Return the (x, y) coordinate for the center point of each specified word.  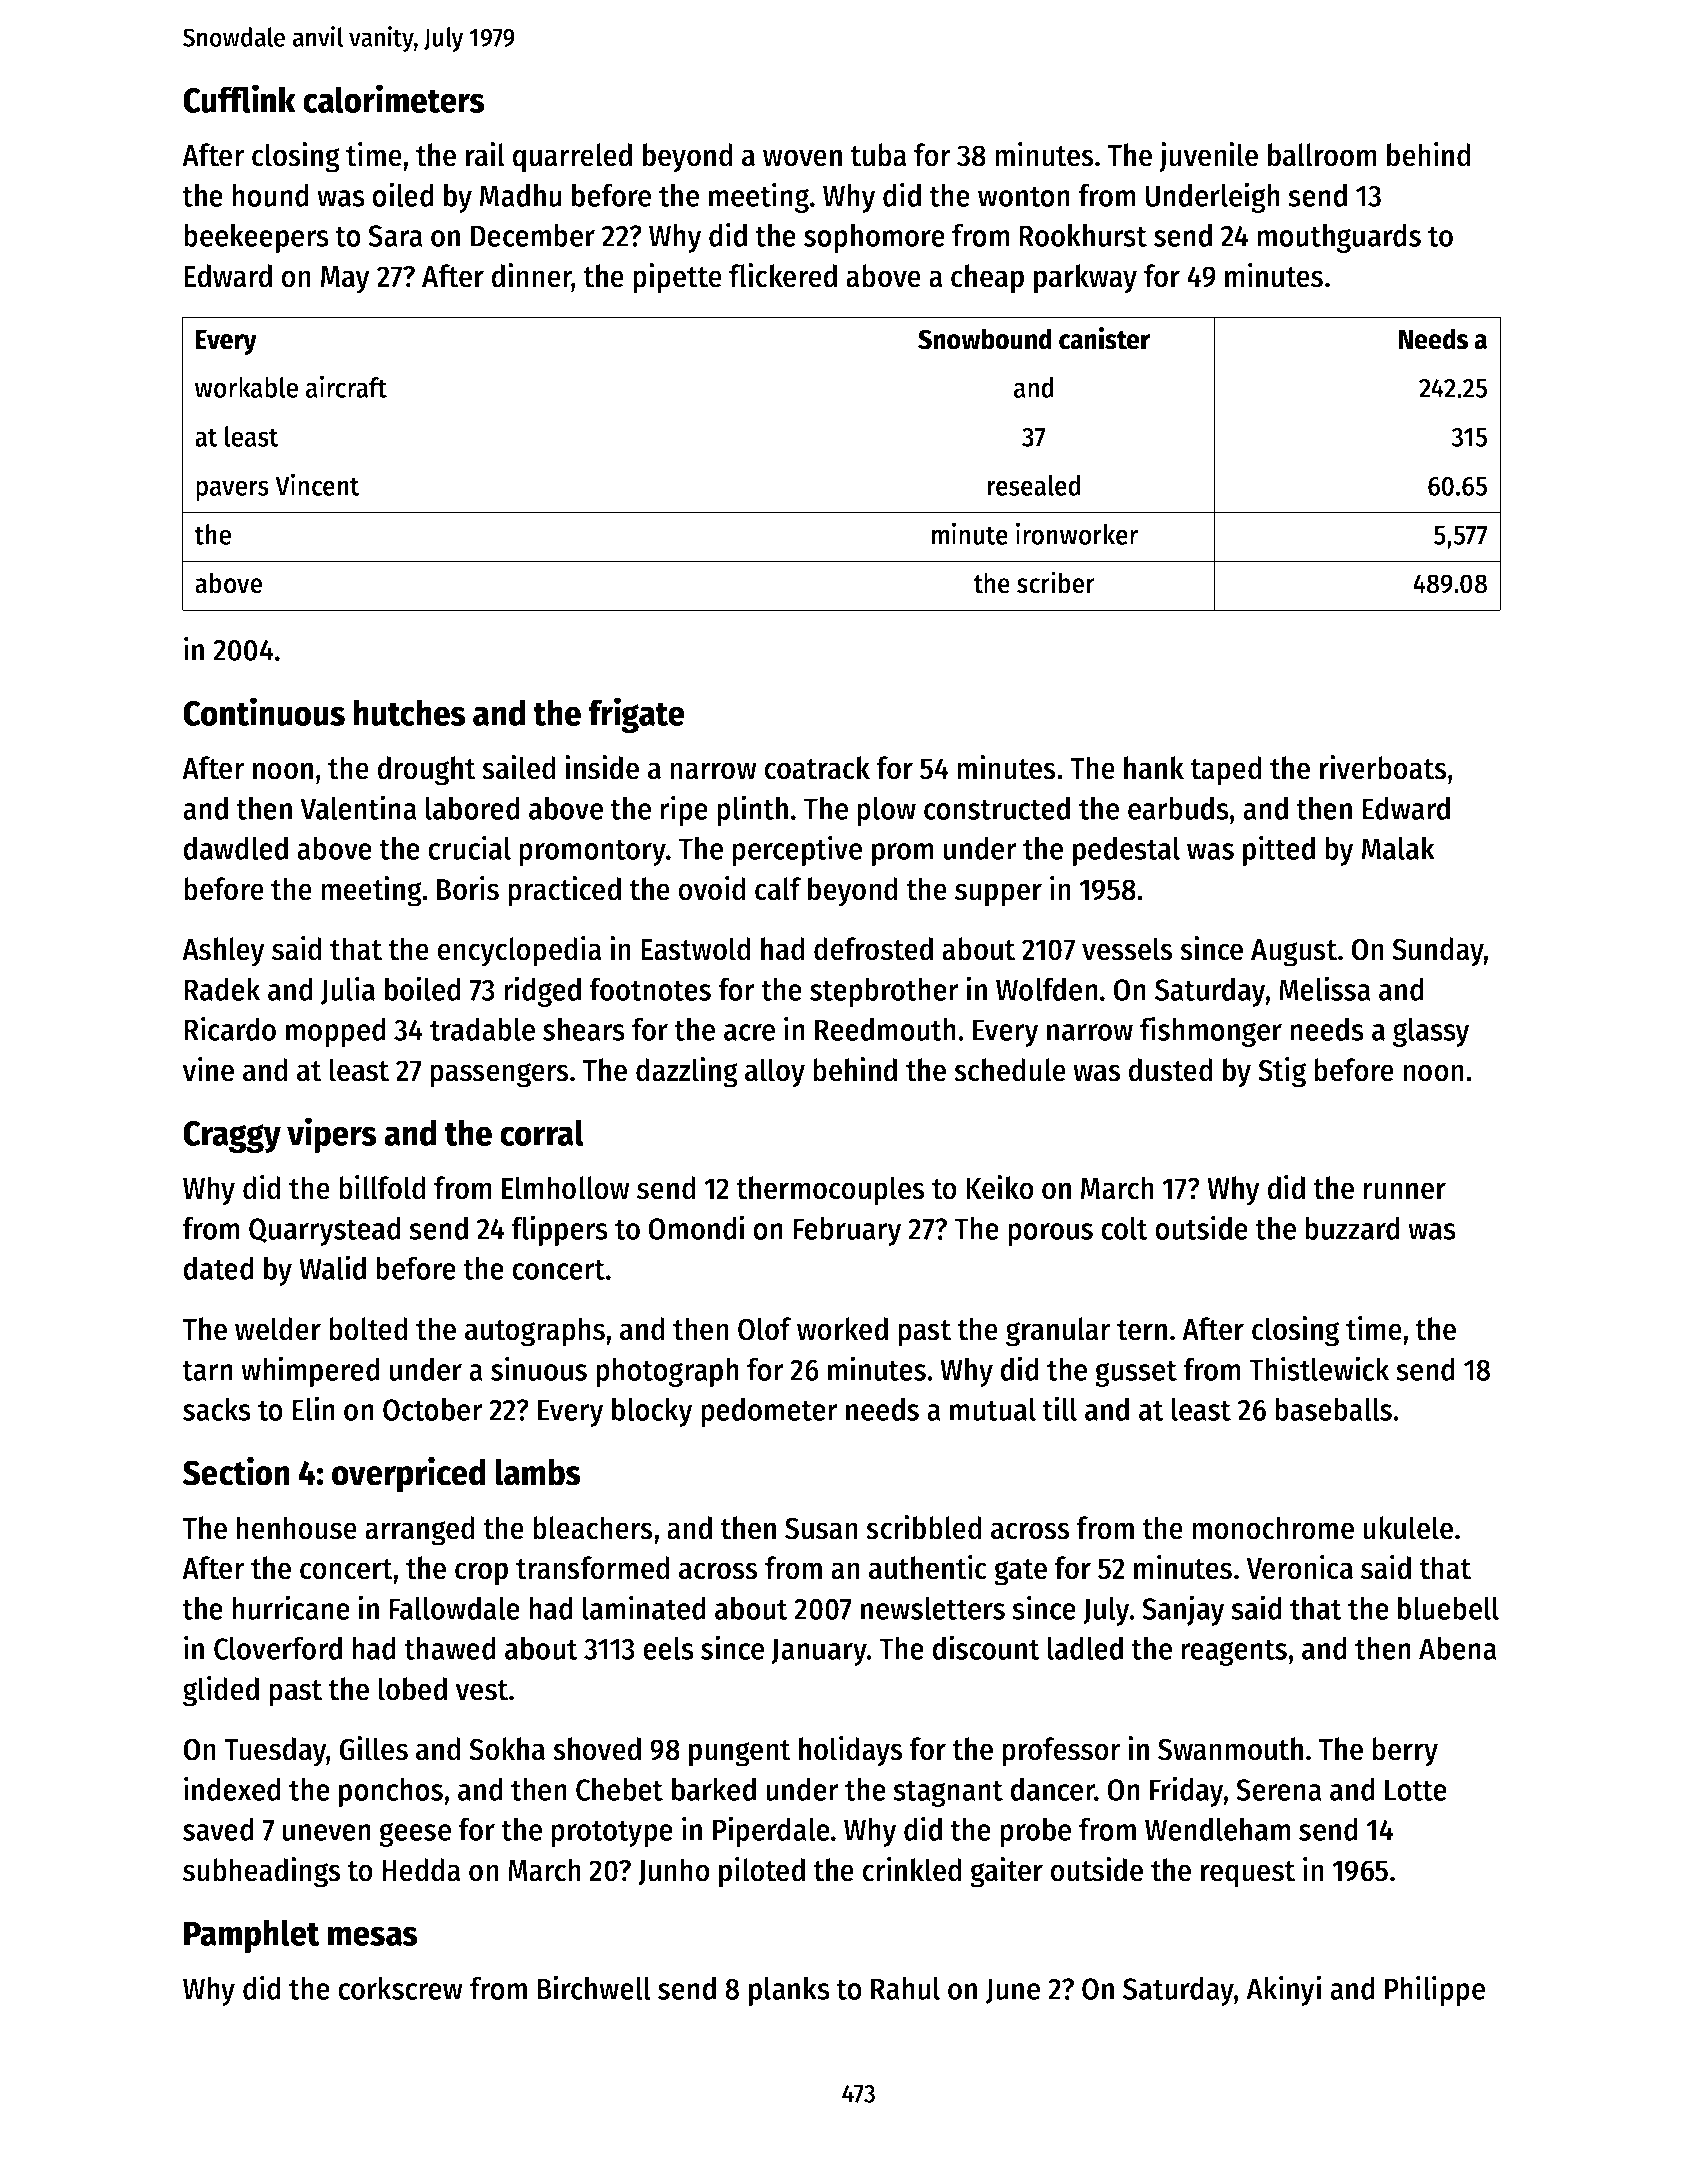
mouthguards (1339, 238)
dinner (531, 276)
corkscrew (400, 1988)
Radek (222, 989)
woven (802, 158)
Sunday (1438, 952)
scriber (1056, 582)
